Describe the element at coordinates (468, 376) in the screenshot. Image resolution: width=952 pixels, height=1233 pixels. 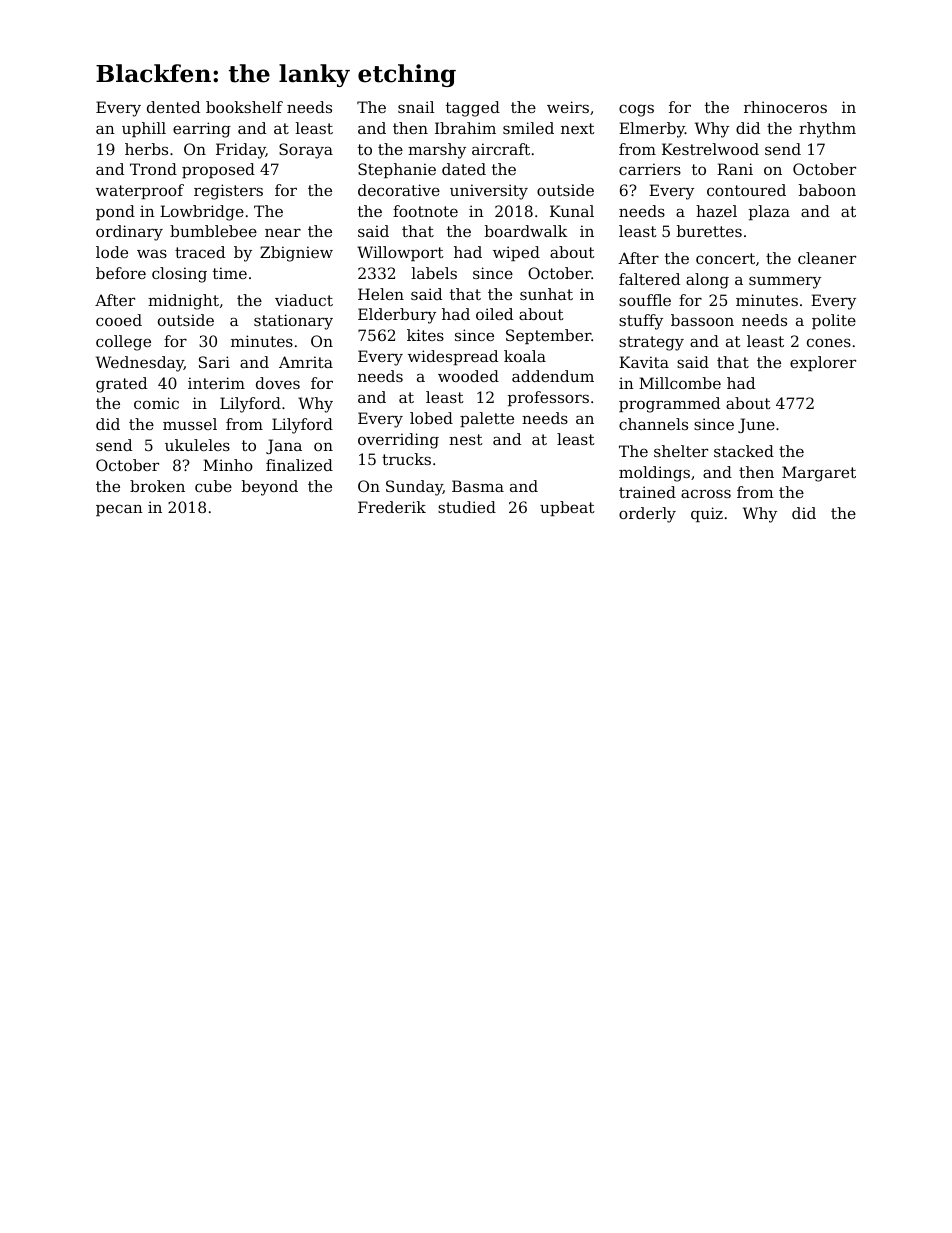
I see `wooded` at that location.
